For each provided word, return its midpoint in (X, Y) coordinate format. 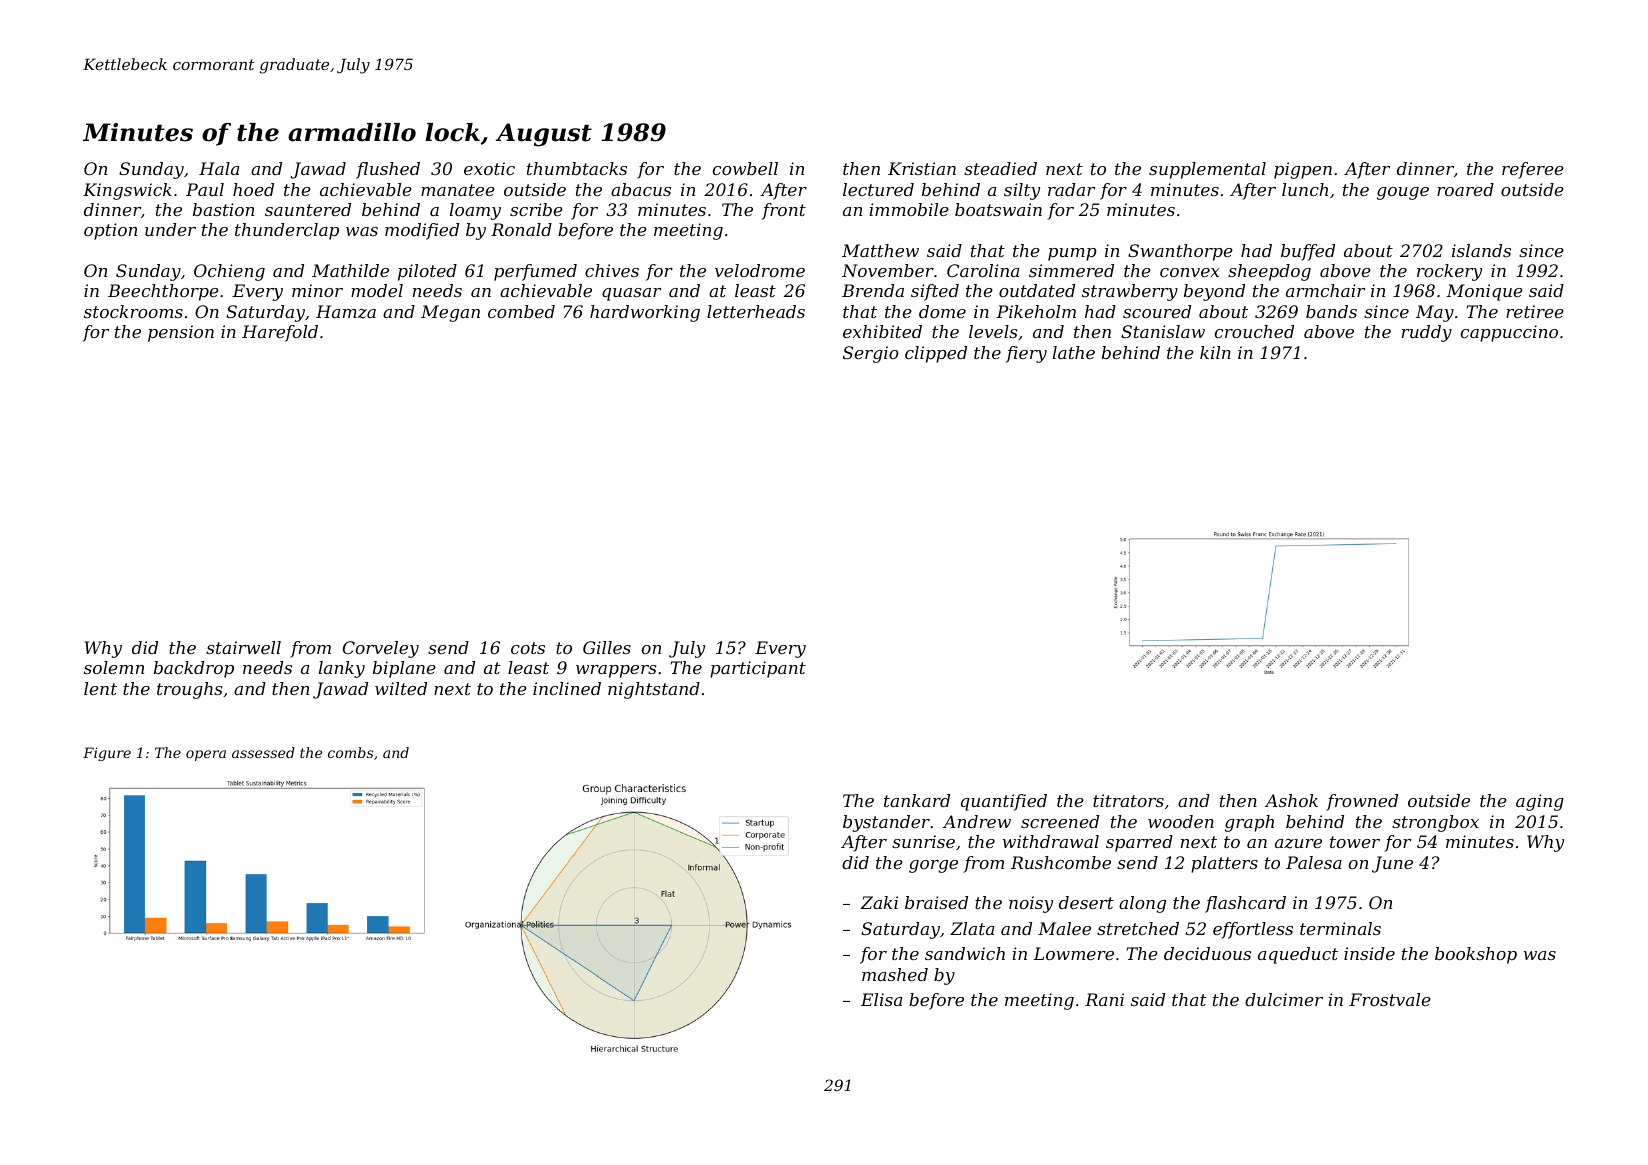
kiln (1215, 352)
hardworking (645, 313)
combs (350, 752)
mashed (895, 974)
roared (1465, 189)
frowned (1362, 802)
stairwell (243, 647)
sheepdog (1269, 272)
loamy (475, 211)
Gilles (607, 647)
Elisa (881, 999)
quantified (1004, 802)
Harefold (280, 333)
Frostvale (1390, 999)
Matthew (880, 250)
